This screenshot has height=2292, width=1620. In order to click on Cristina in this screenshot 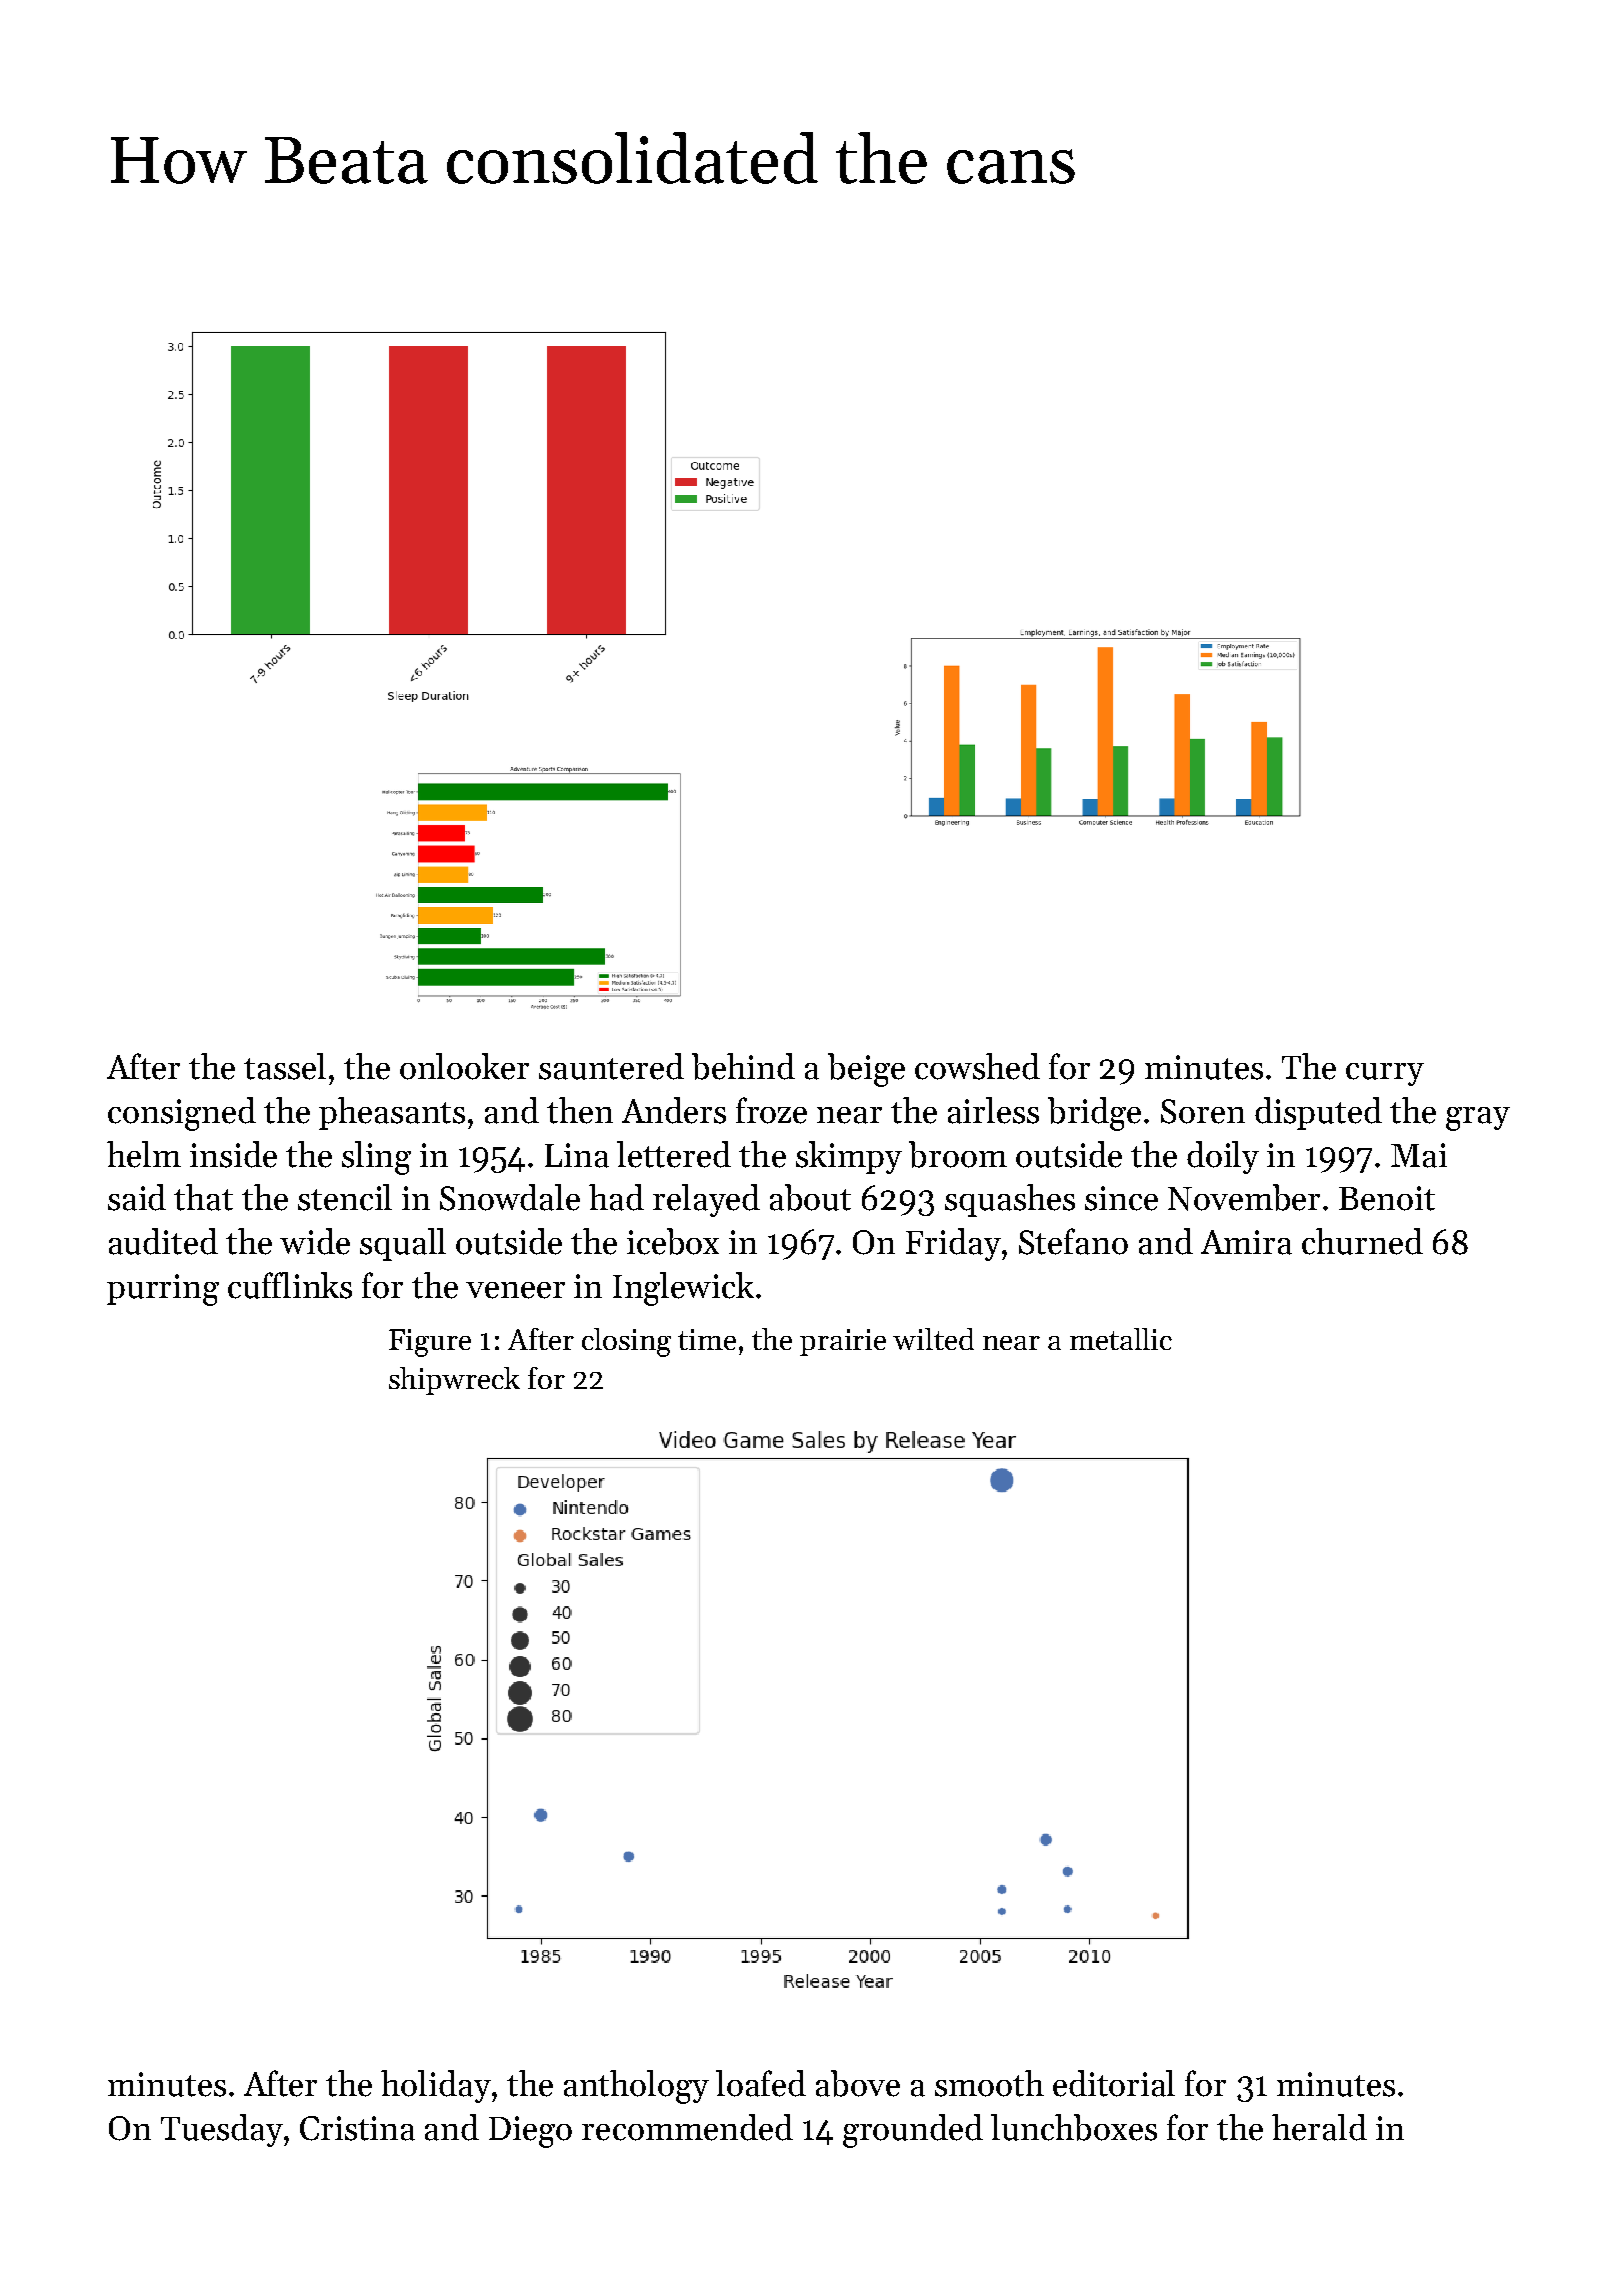, I will do `click(357, 2128)`.
